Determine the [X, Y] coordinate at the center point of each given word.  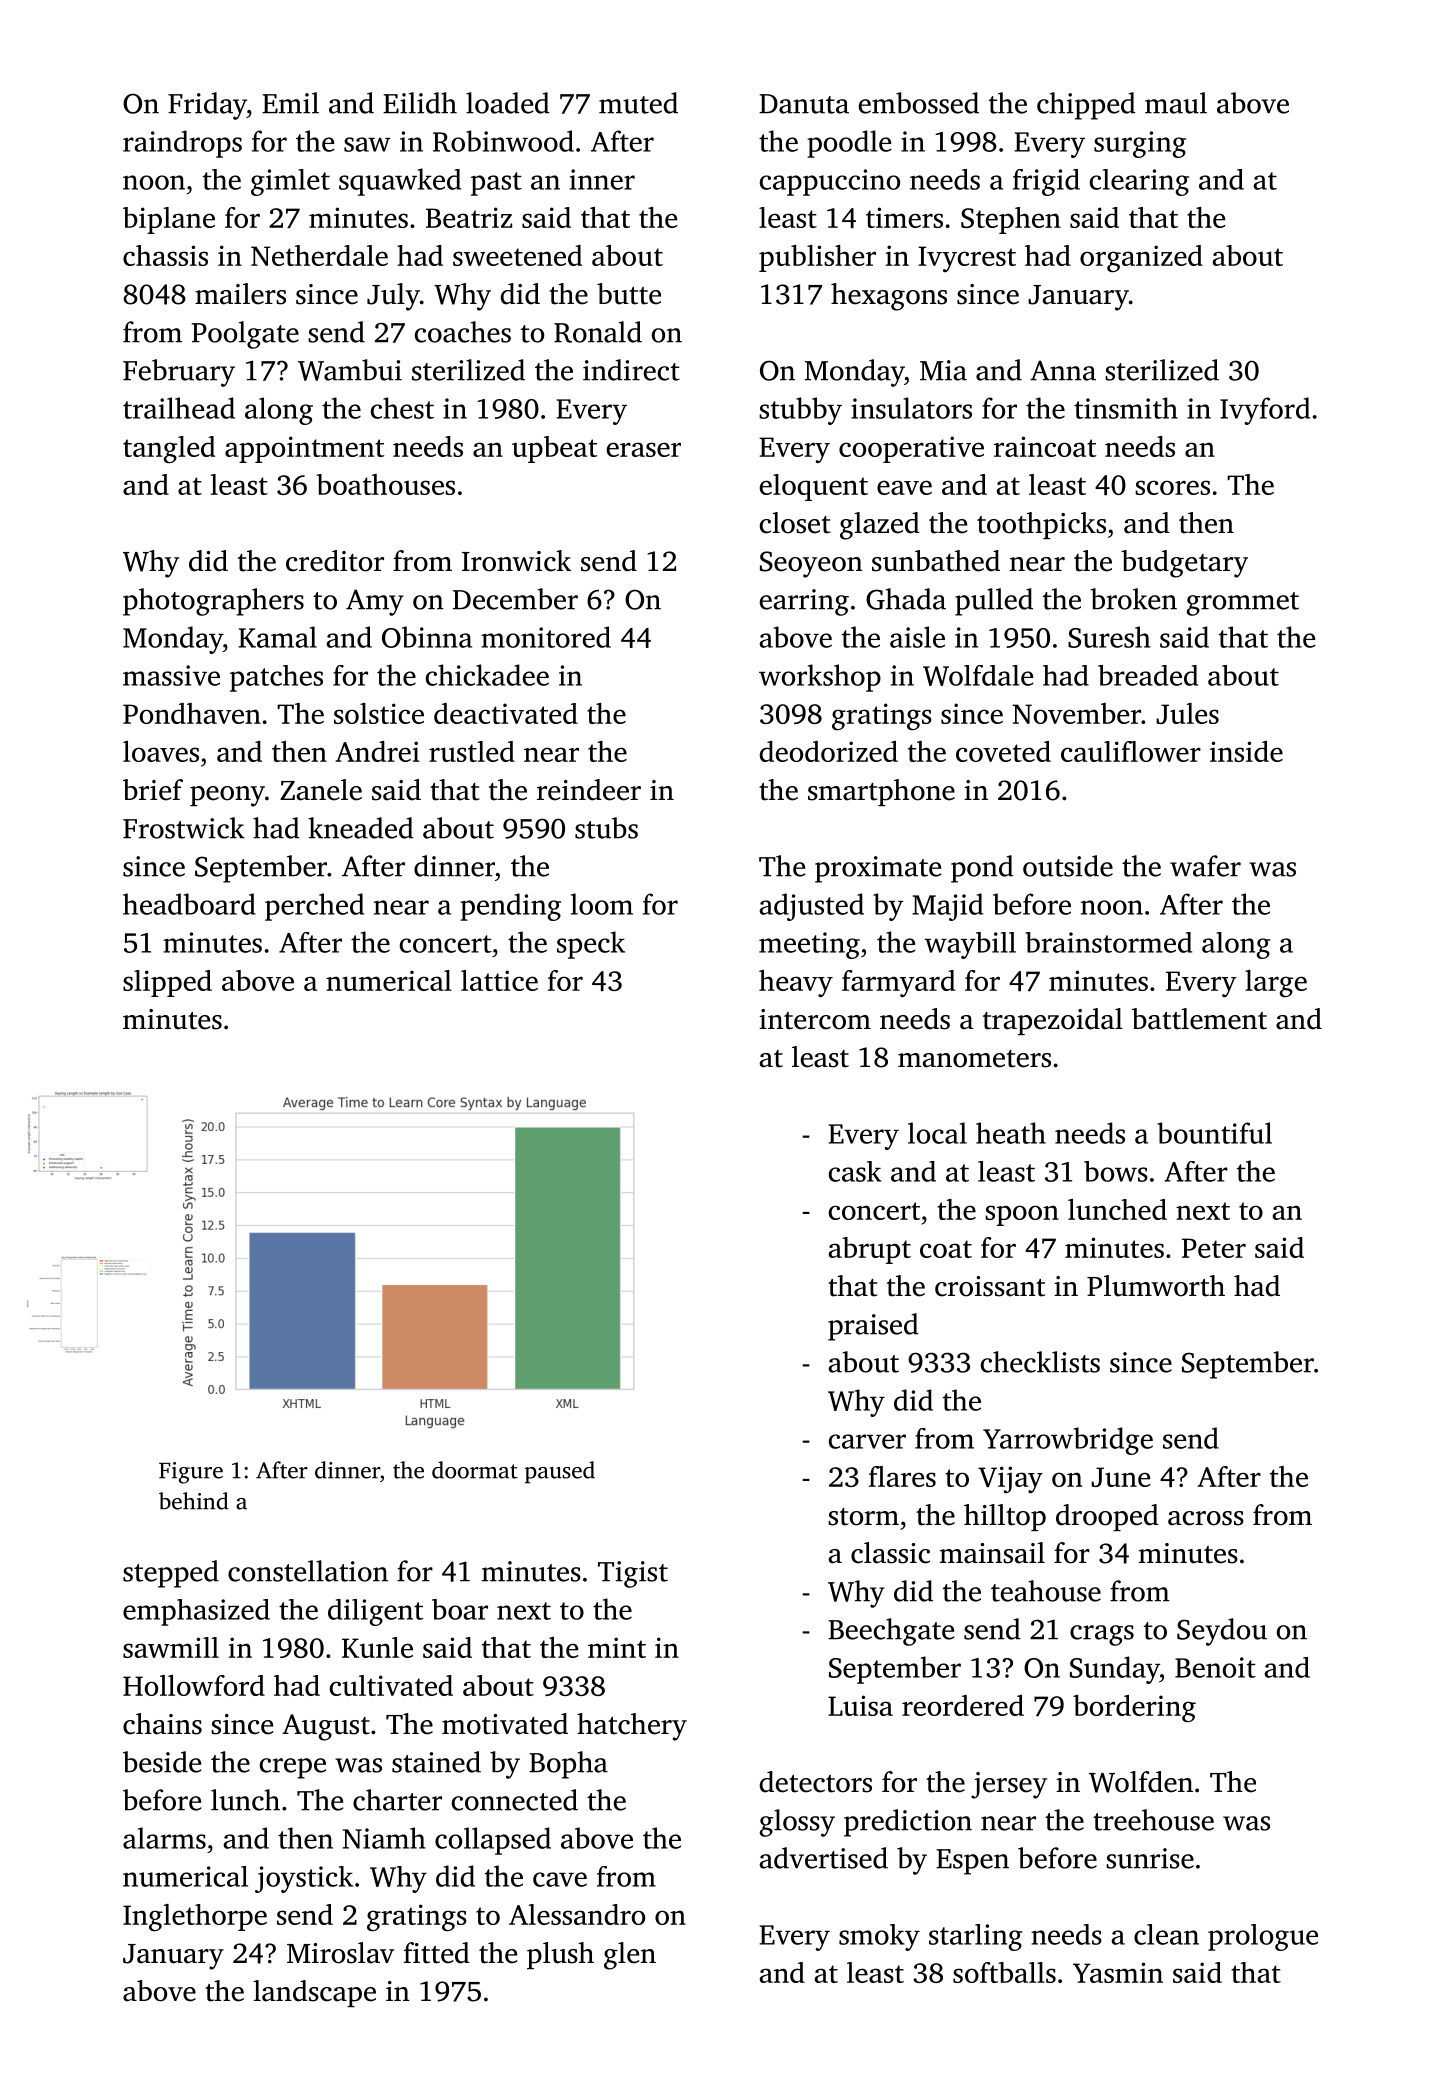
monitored [546, 637]
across [1206, 1518]
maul [1176, 103]
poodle [849, 144]
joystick [304, 1879]
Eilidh [420, 103]
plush [560, 1955]
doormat [475, 1470]
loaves [161, 751]
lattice [499, 980]
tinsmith [1126, 408]
